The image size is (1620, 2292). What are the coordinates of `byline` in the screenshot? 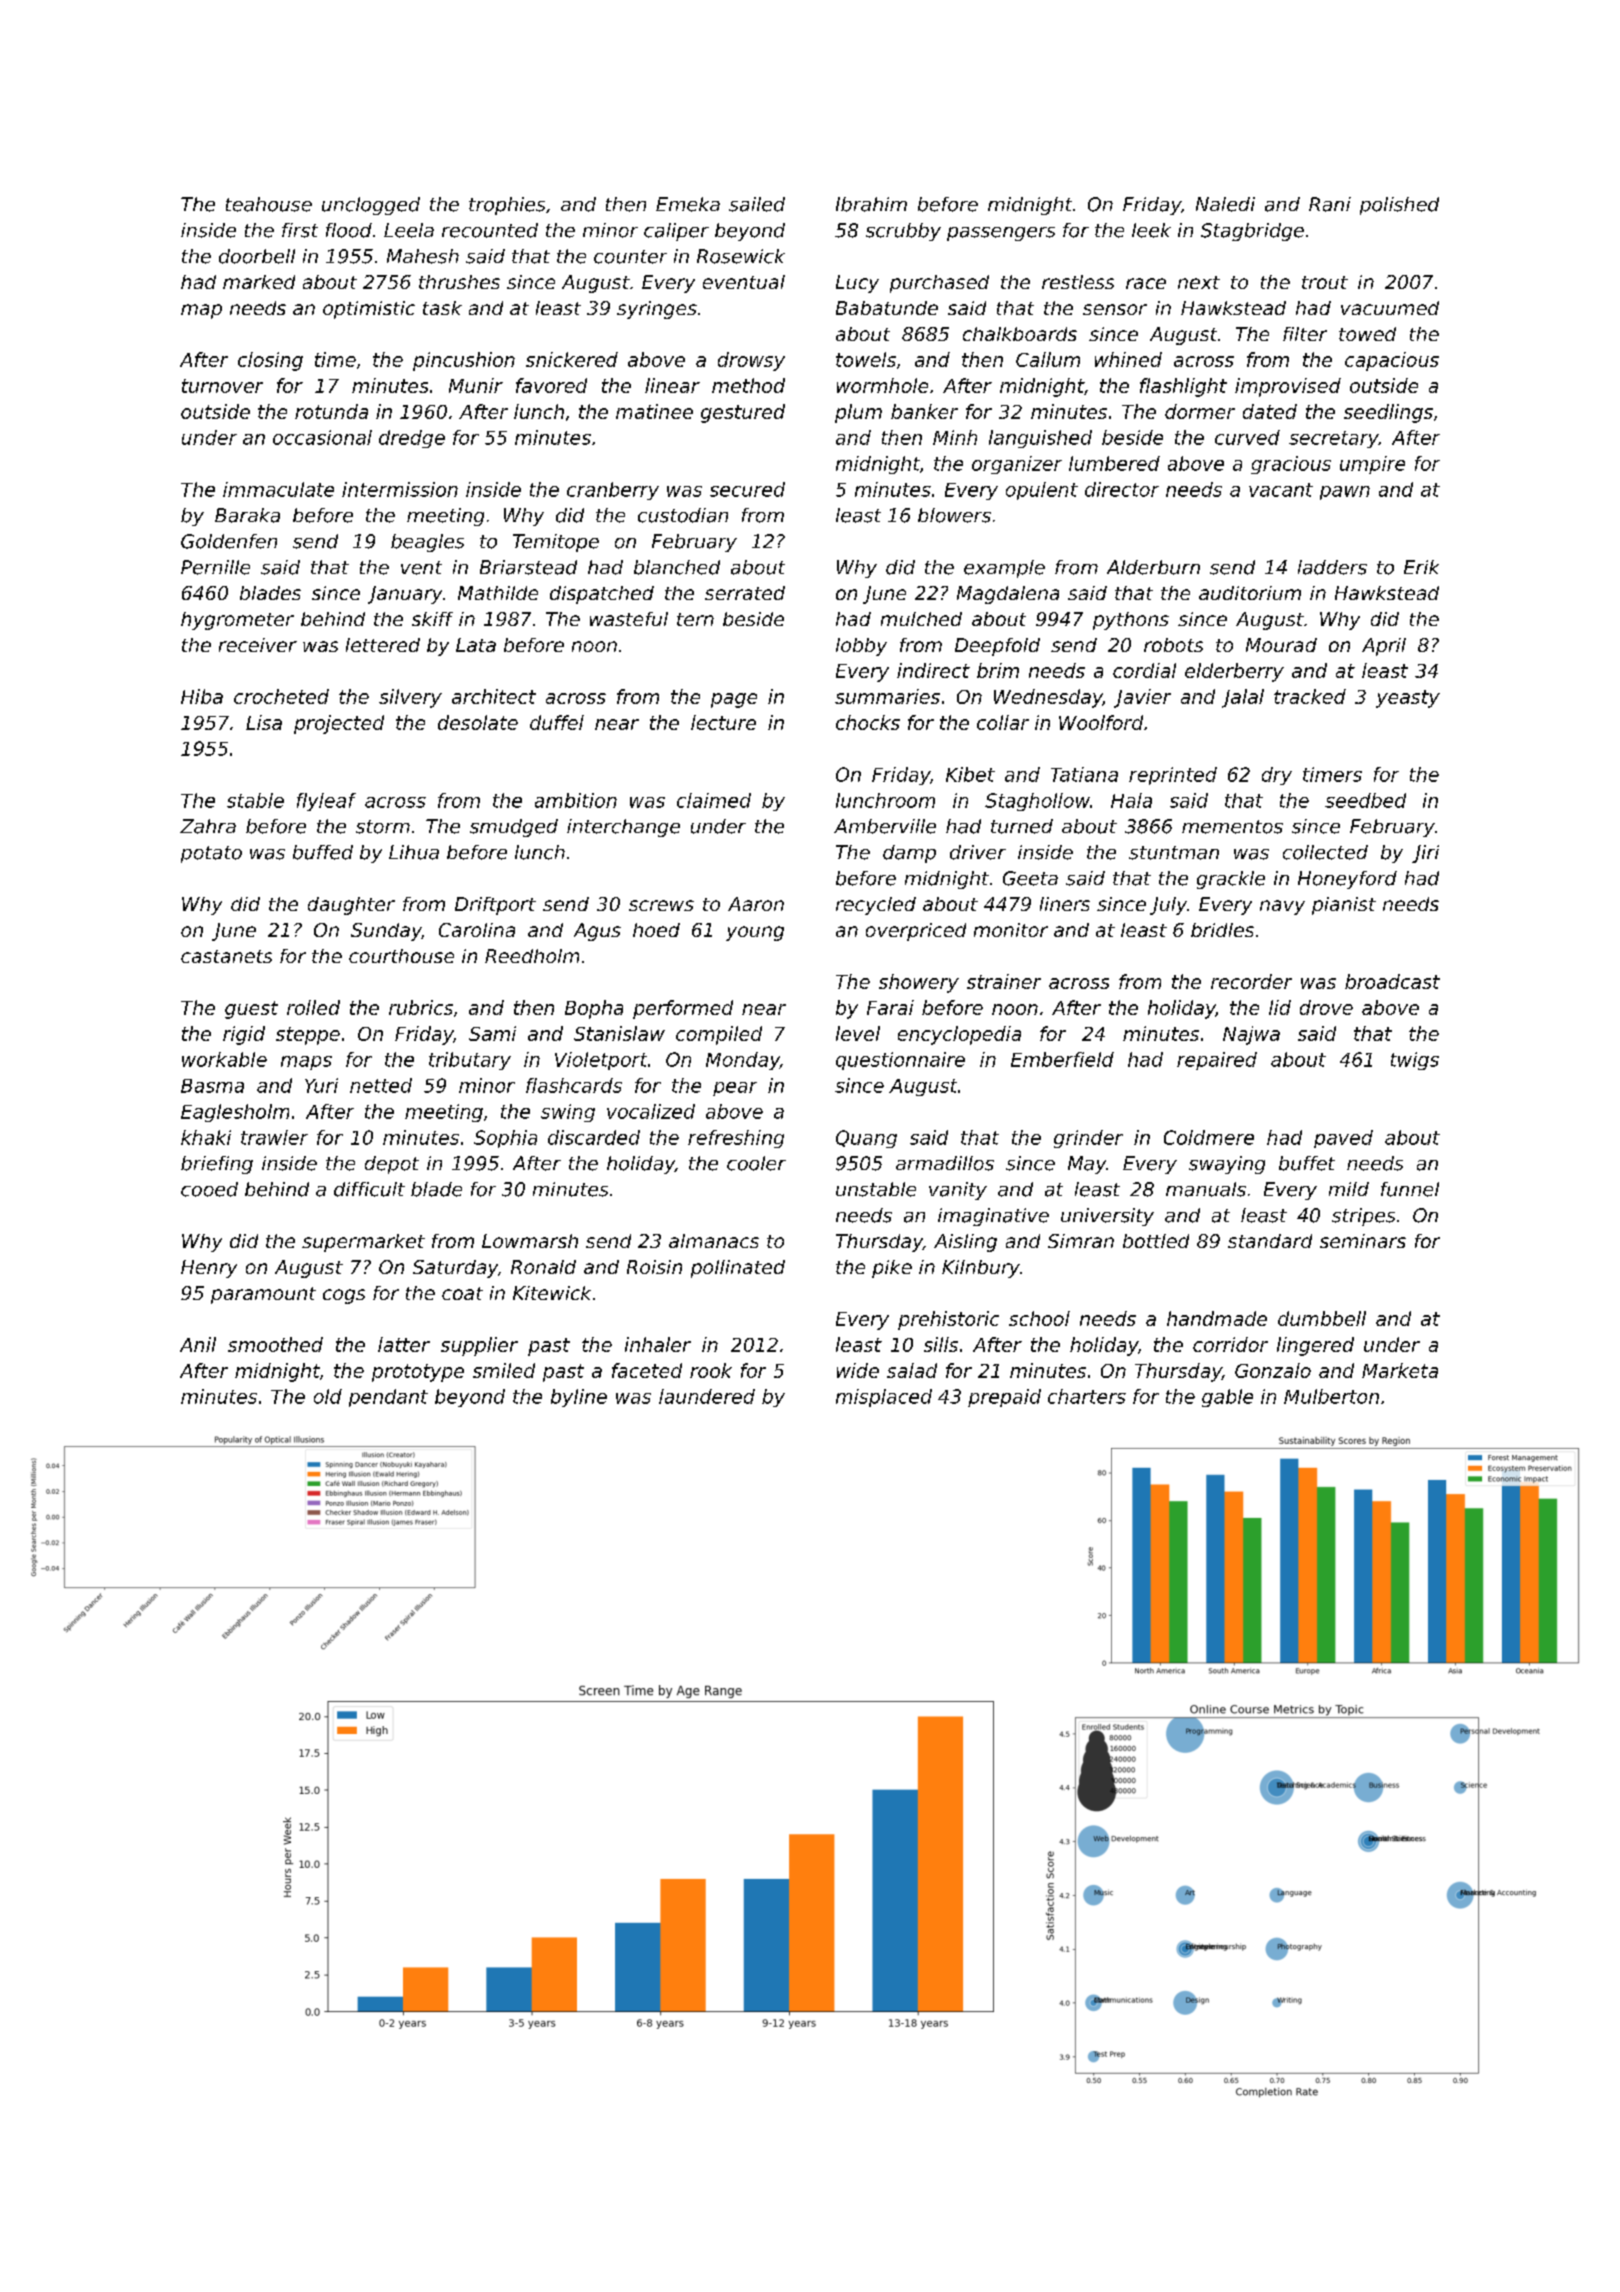 It's located at (579, 1398).
